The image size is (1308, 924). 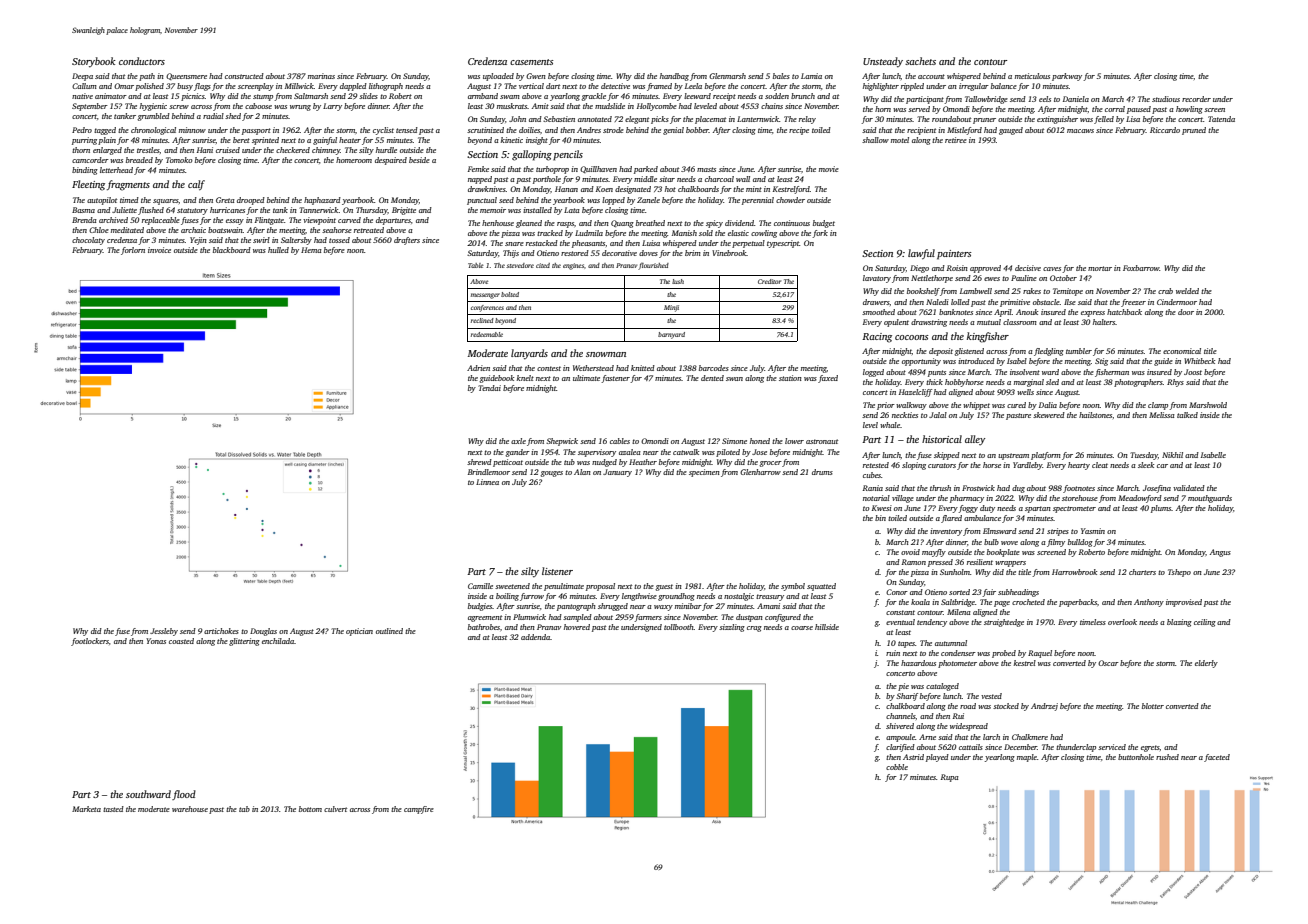 What do you see at coordinates (478, 368) in the screenshot?
I see `Adrien` at bounding box center [478, 368].
